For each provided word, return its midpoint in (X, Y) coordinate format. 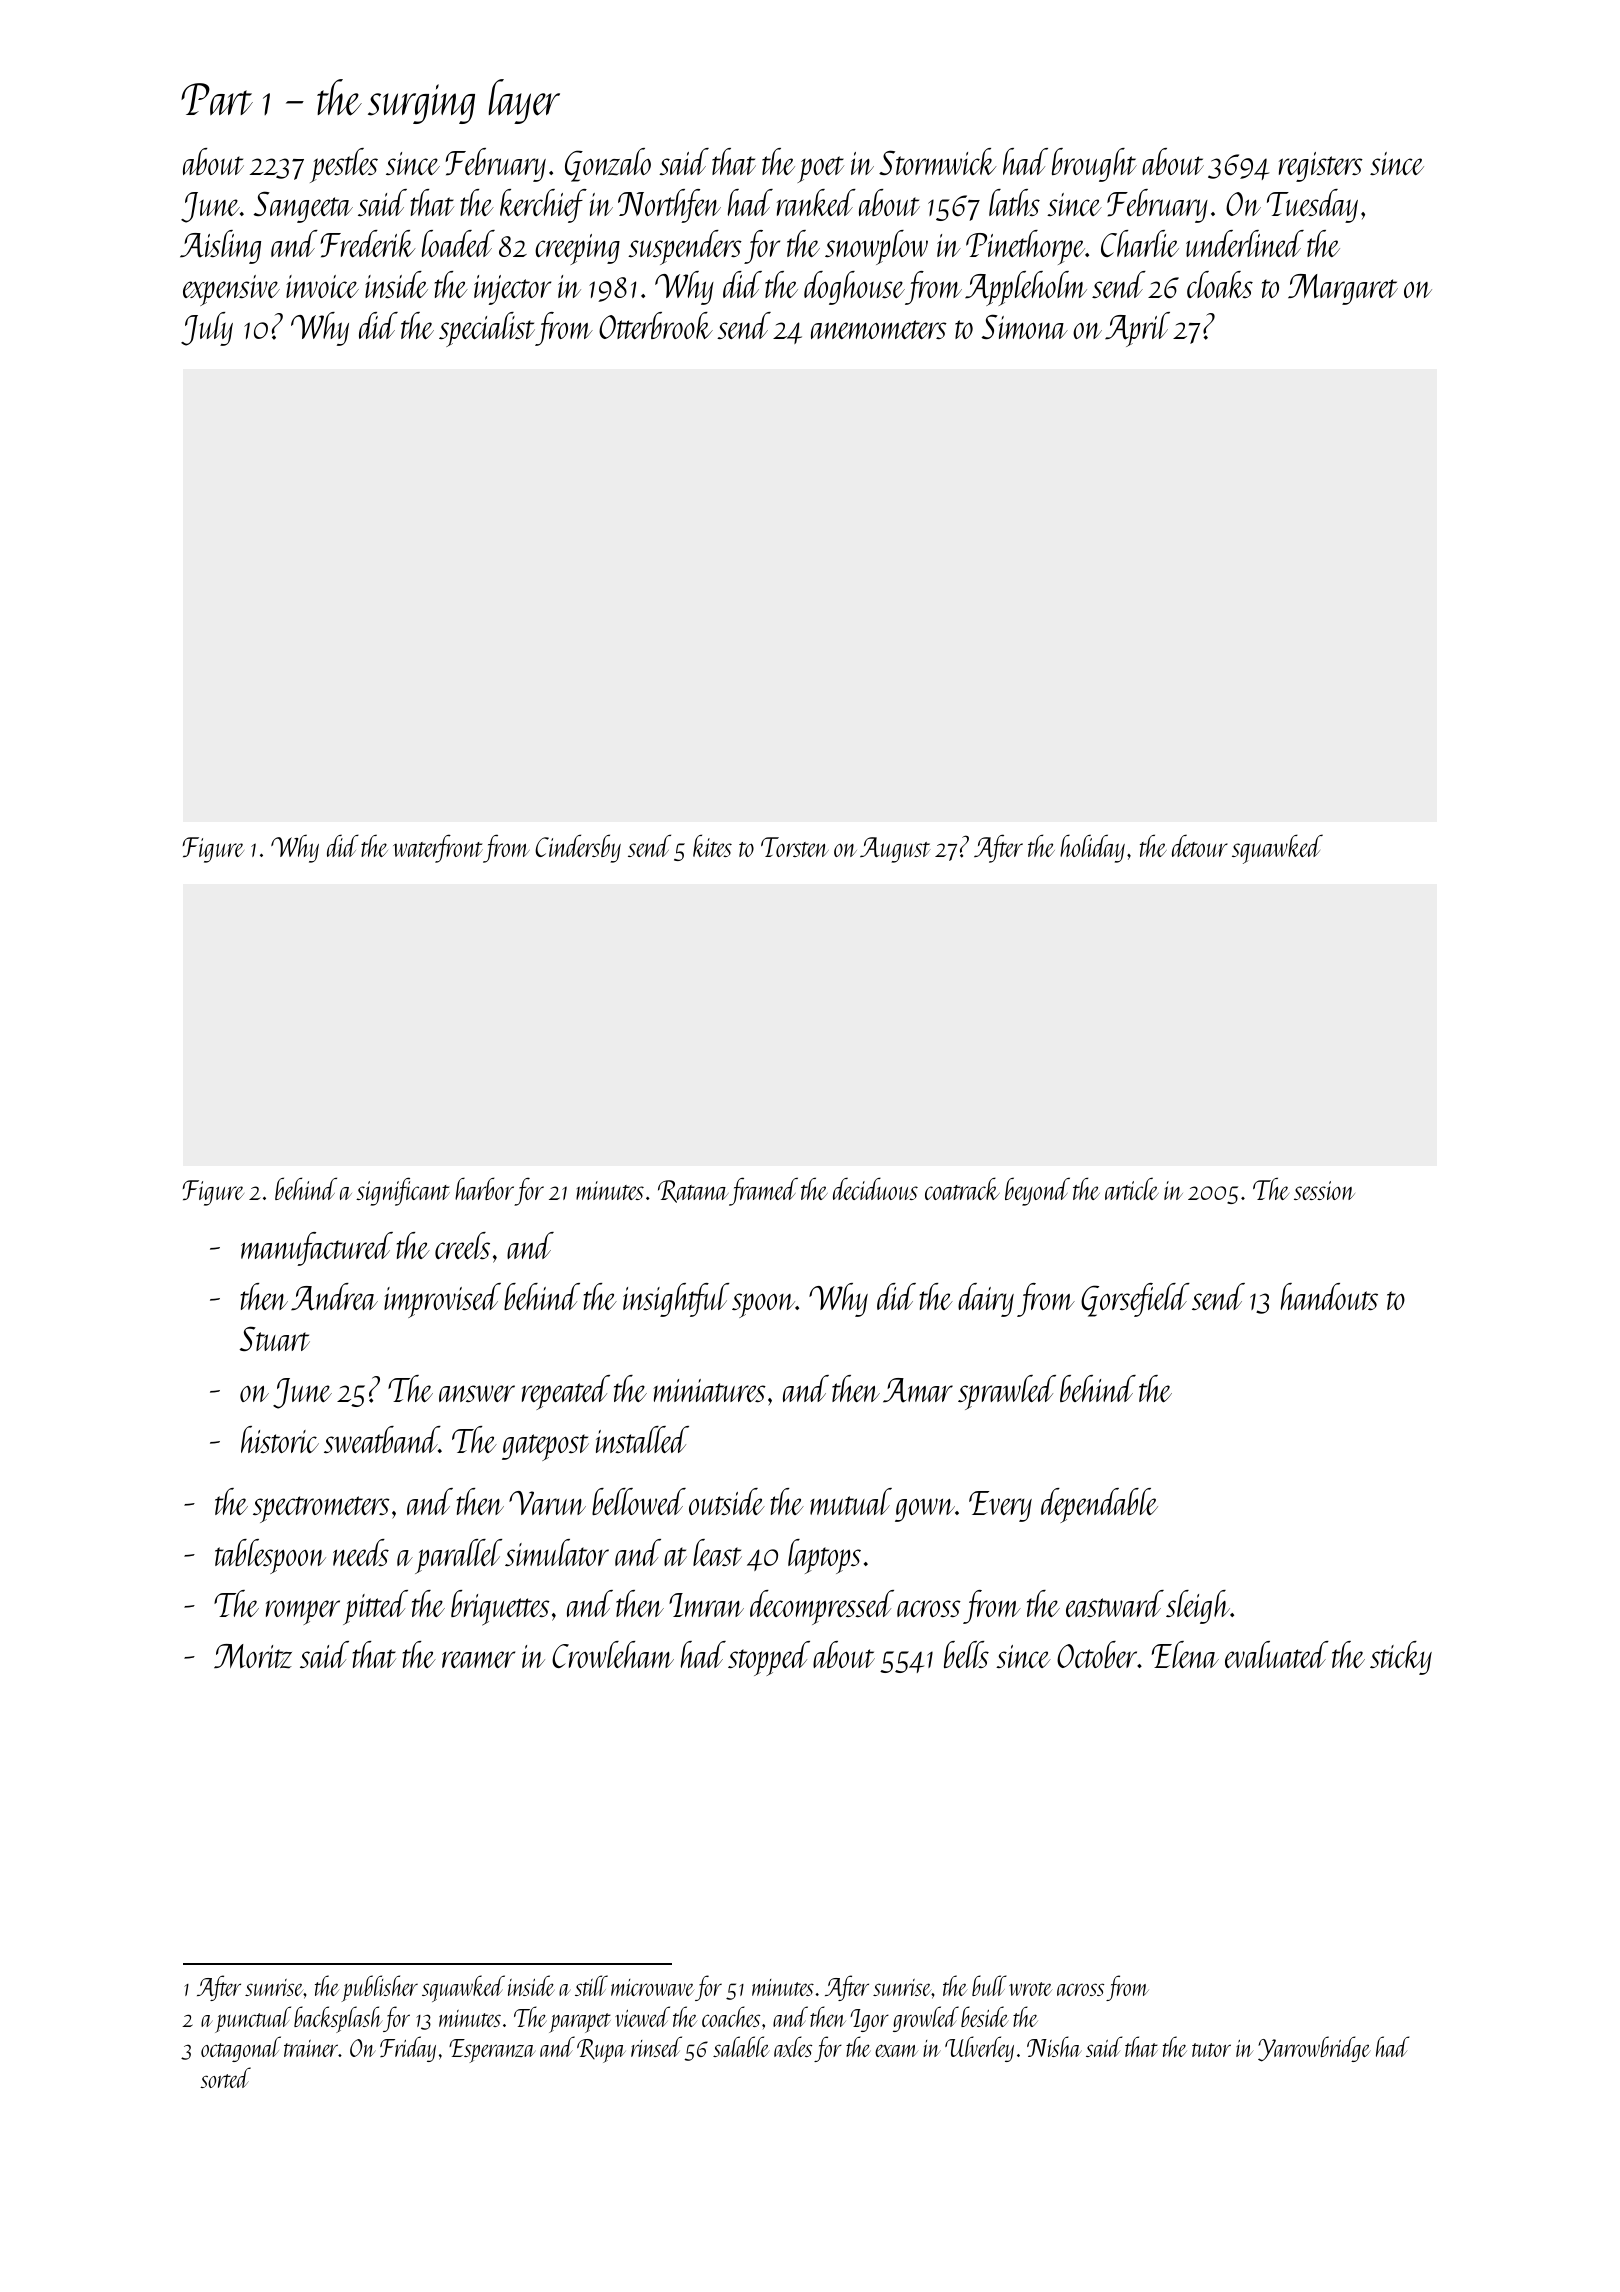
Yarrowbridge (1314, 2049)
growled (926, 2019)
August (895, 850)
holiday (1092, 848)
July (207, 329)
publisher (380, 1988)
